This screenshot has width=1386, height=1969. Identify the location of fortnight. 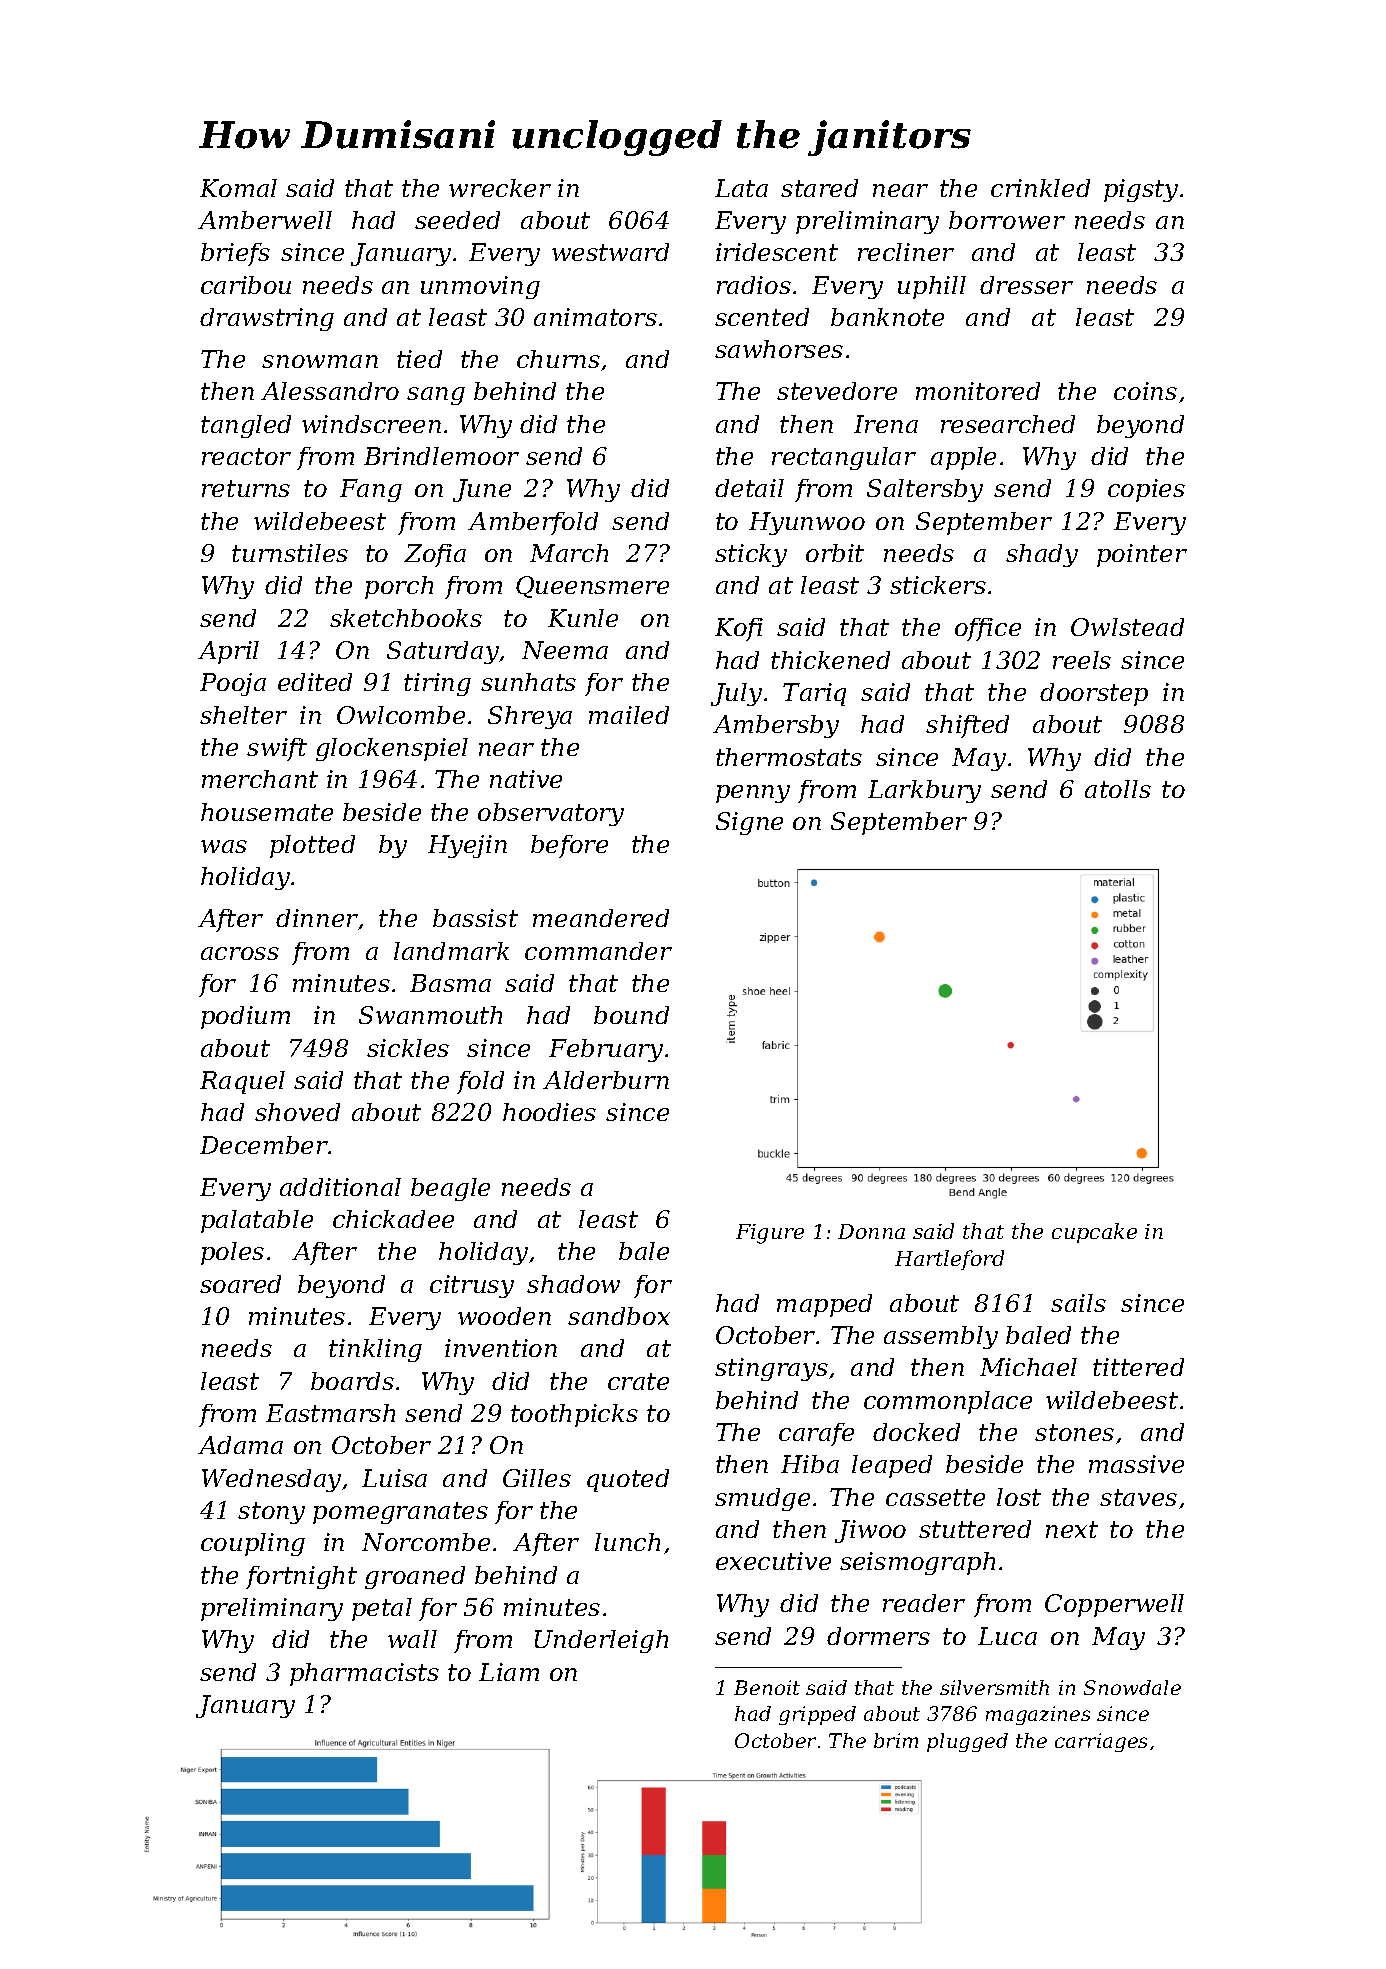
(301, 1577).
